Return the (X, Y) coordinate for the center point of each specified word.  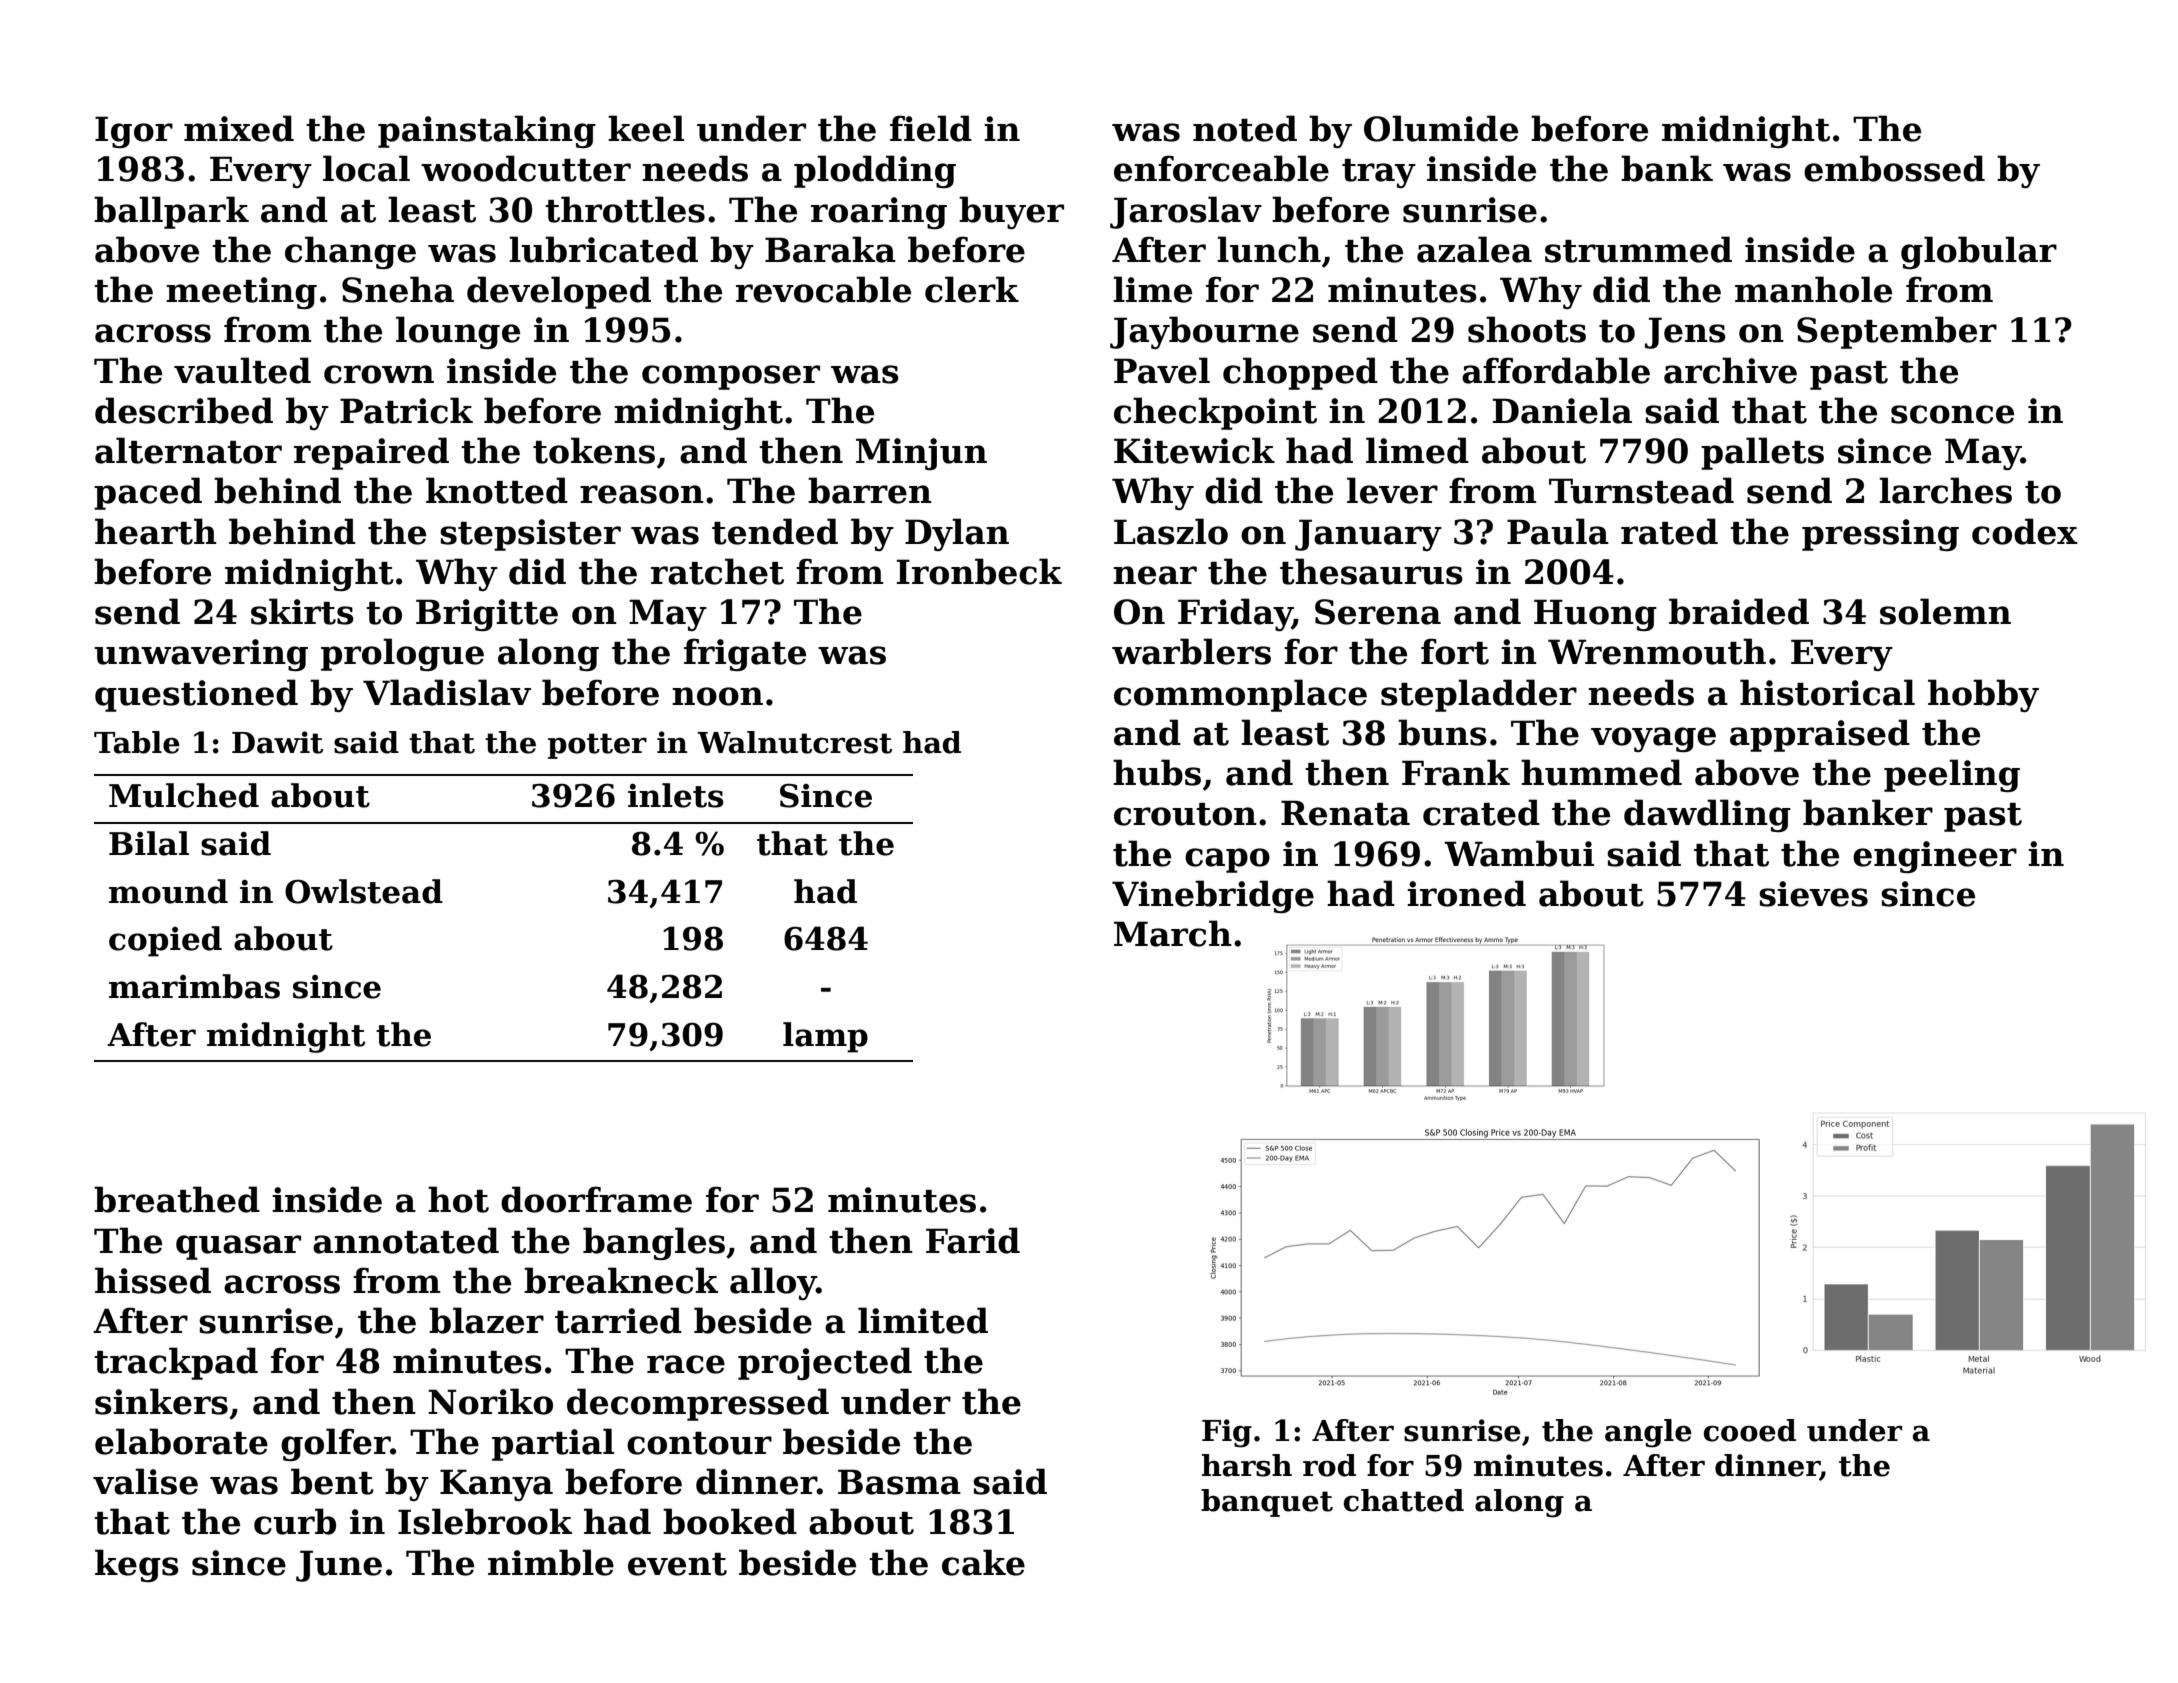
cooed (1750, 1430)
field (931, 128)
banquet (1267, 1503)
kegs (137, 1565)
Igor (134, 132)
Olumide (1441, 128)
